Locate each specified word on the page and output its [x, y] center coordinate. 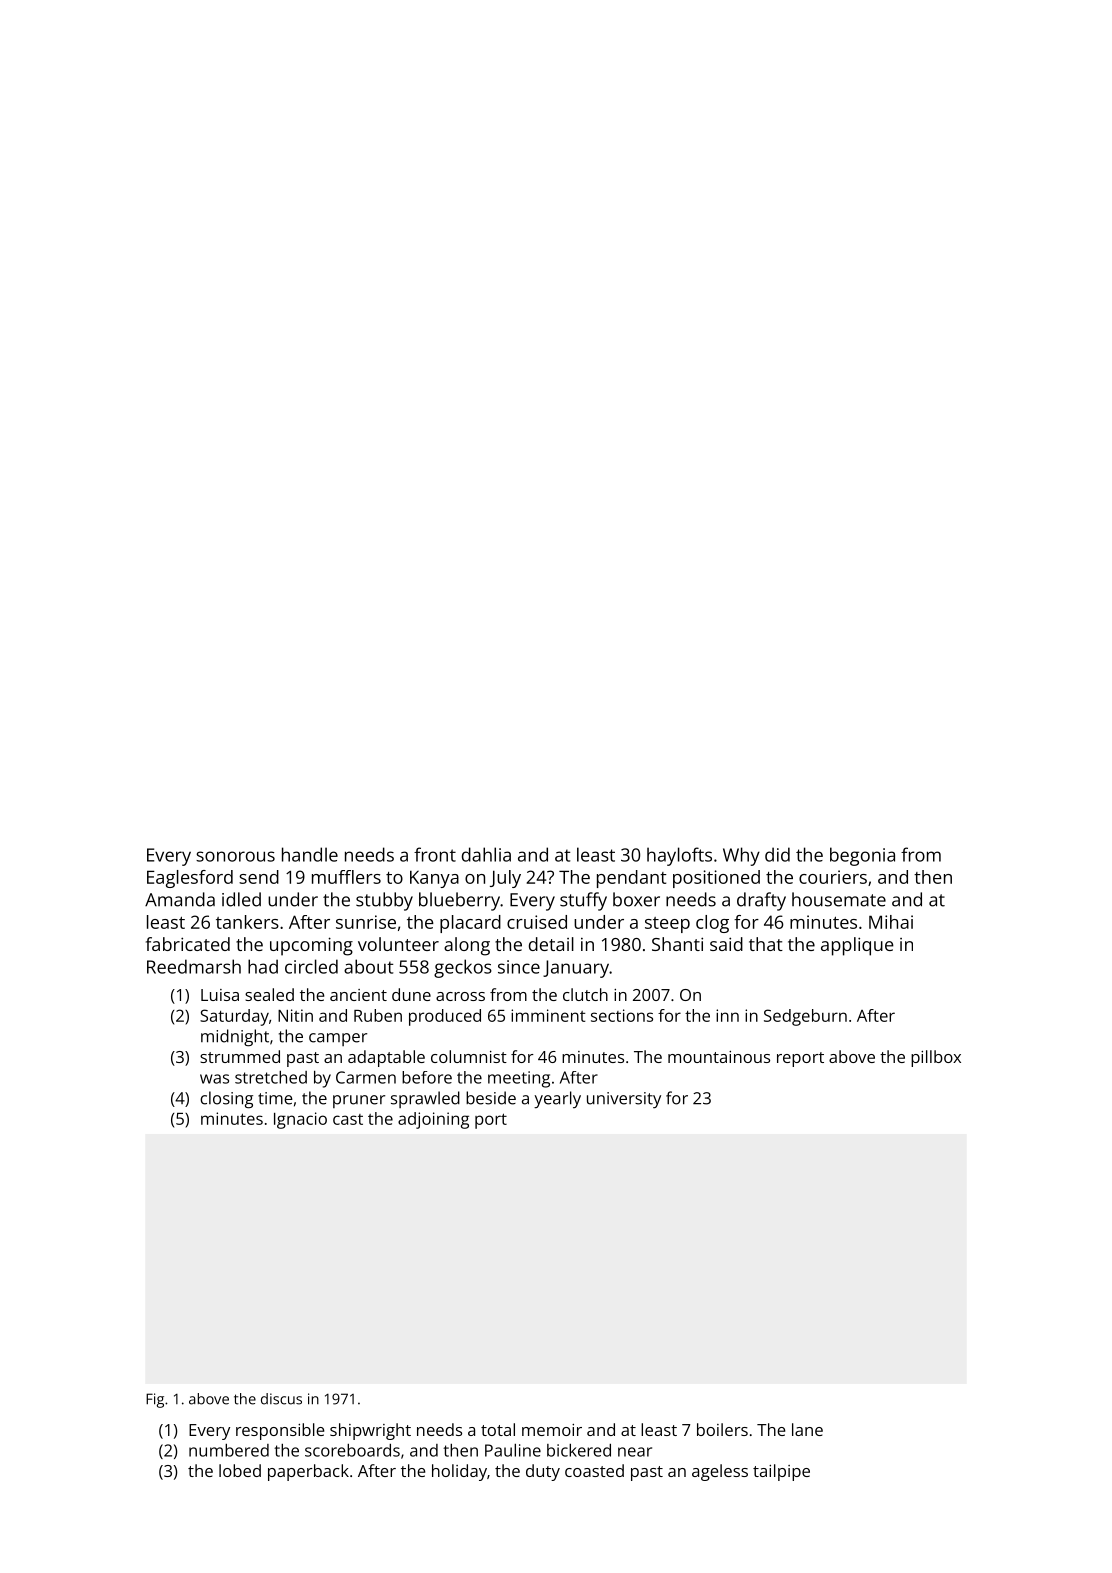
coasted [594, 1470]
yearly [557, 1100]
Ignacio [300, 1120]
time [275, 1098]
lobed [240, 1470]
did [777, 854]
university [624, 1100]
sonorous [235, 856]
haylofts [679, 856]
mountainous [719, 1057]
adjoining [433, 1120]
